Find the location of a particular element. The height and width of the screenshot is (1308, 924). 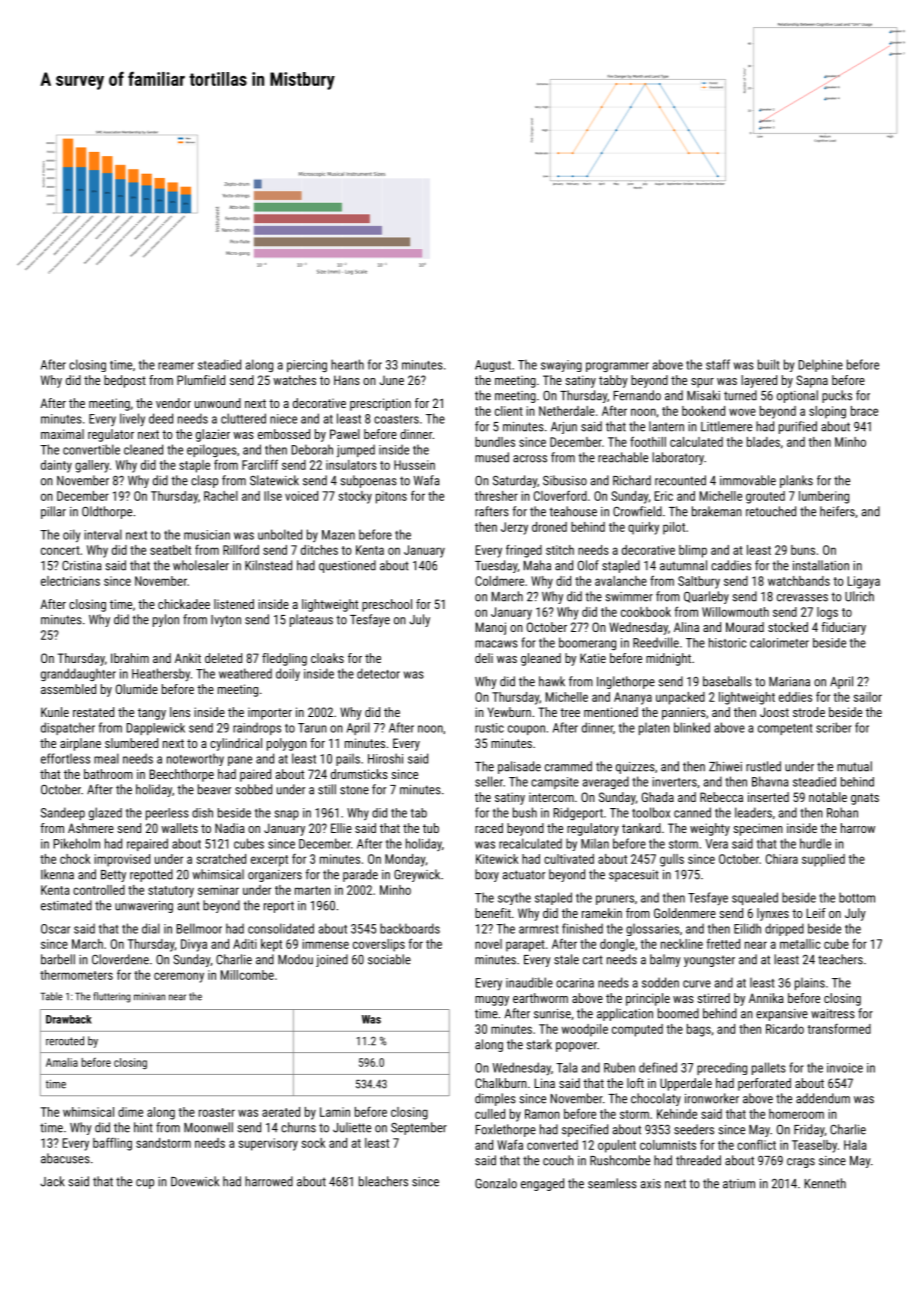

invoice is located at coordinates (845, 1068).
